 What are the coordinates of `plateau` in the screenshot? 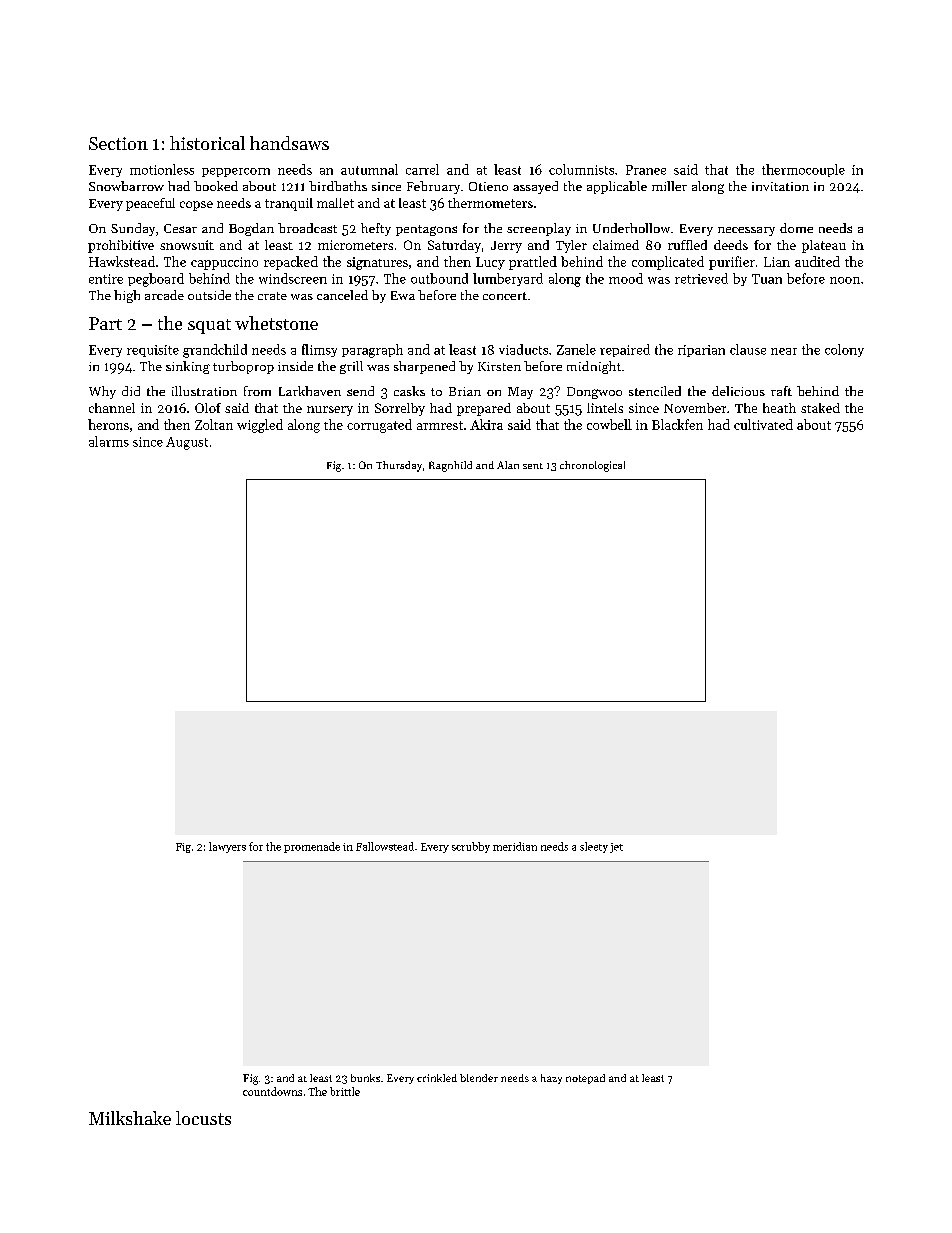 It's located at (824, 246).
